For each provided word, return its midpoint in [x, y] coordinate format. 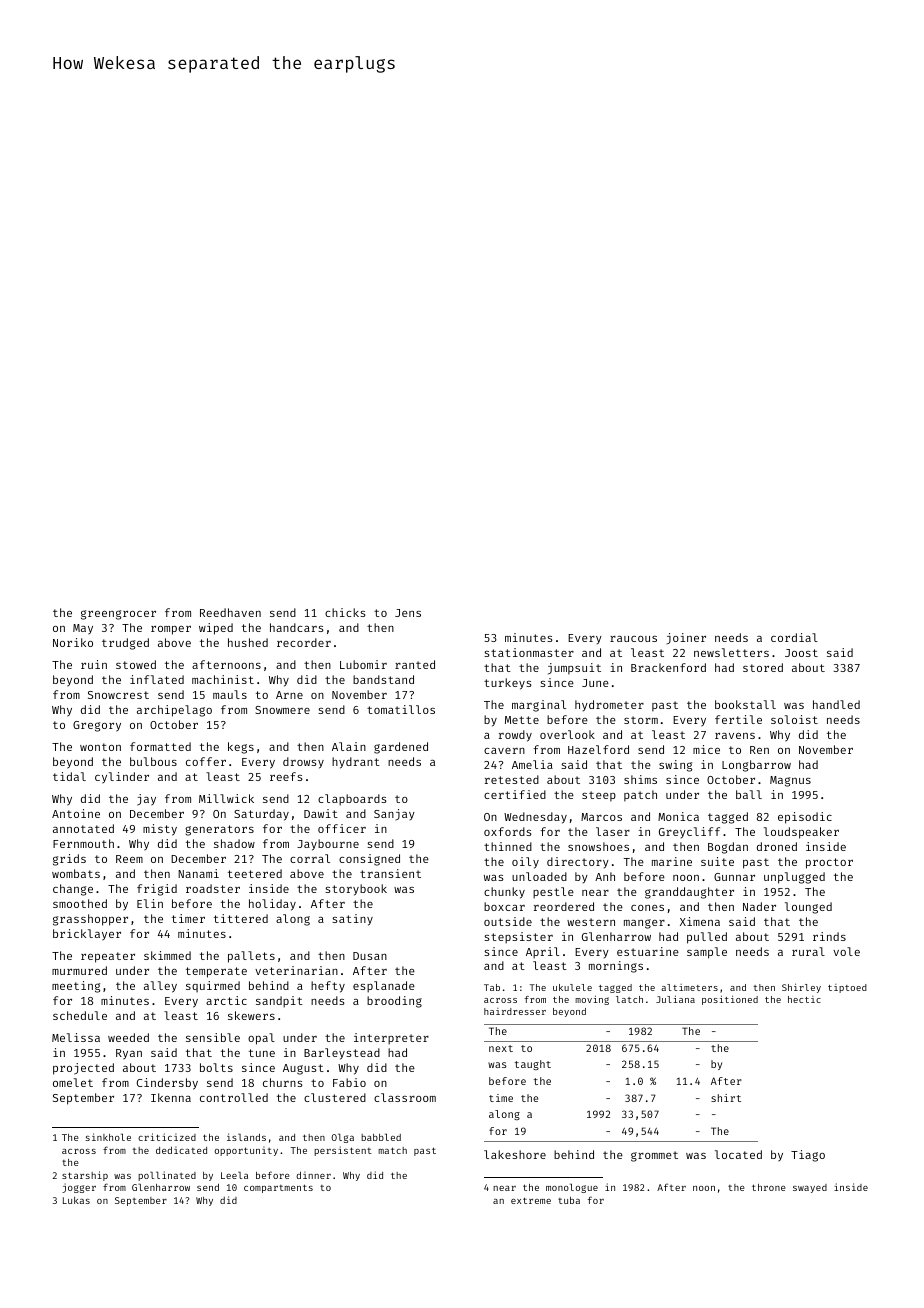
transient [390, 873]
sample [707, 953]
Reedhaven [230, 612]
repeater [108, 957]
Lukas [76, 1200]
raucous [633, 639]
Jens [408, 613]
